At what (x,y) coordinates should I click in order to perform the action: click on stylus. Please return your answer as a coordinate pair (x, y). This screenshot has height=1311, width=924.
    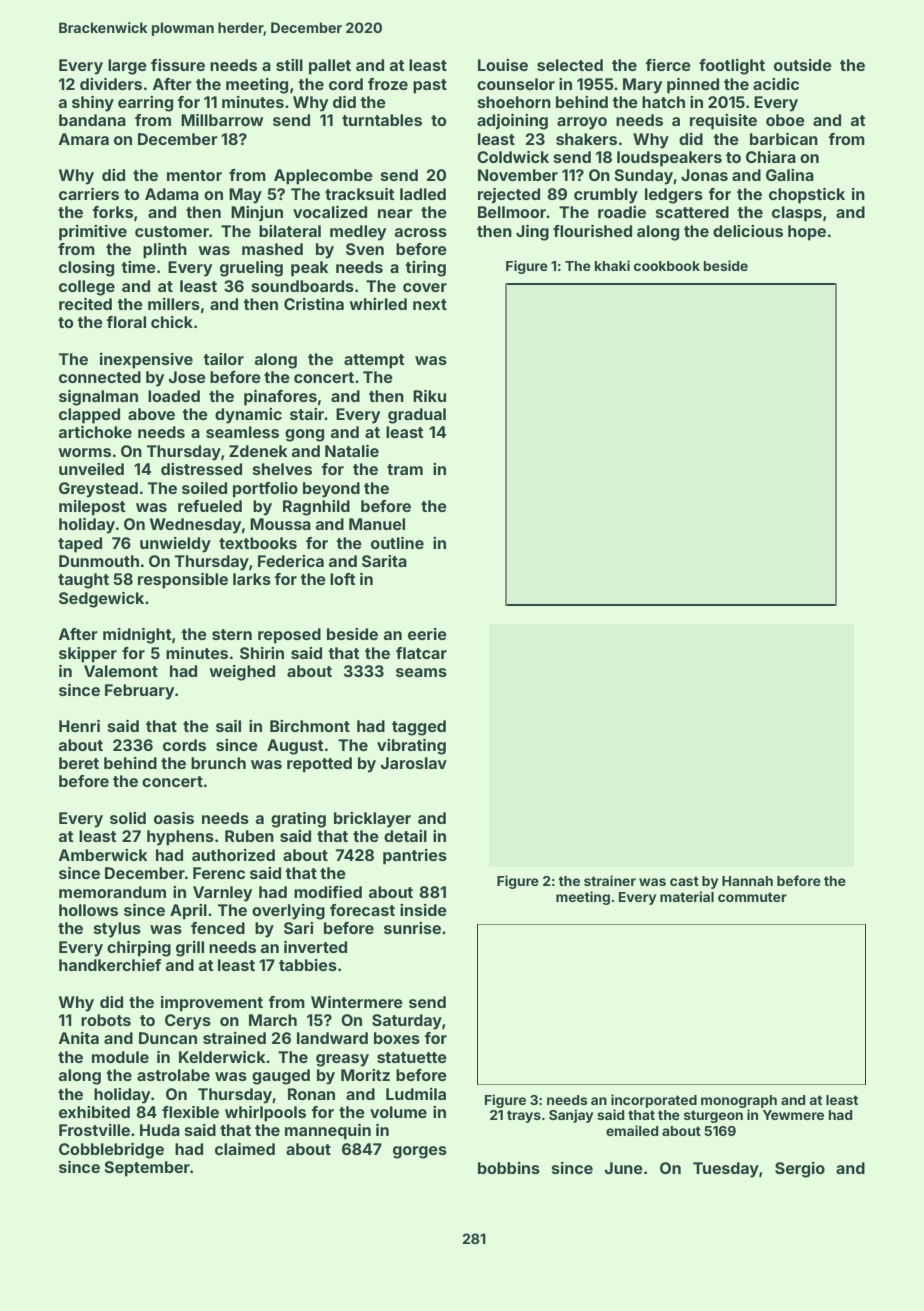
    Looking at the image, I should click on (117, 930).
